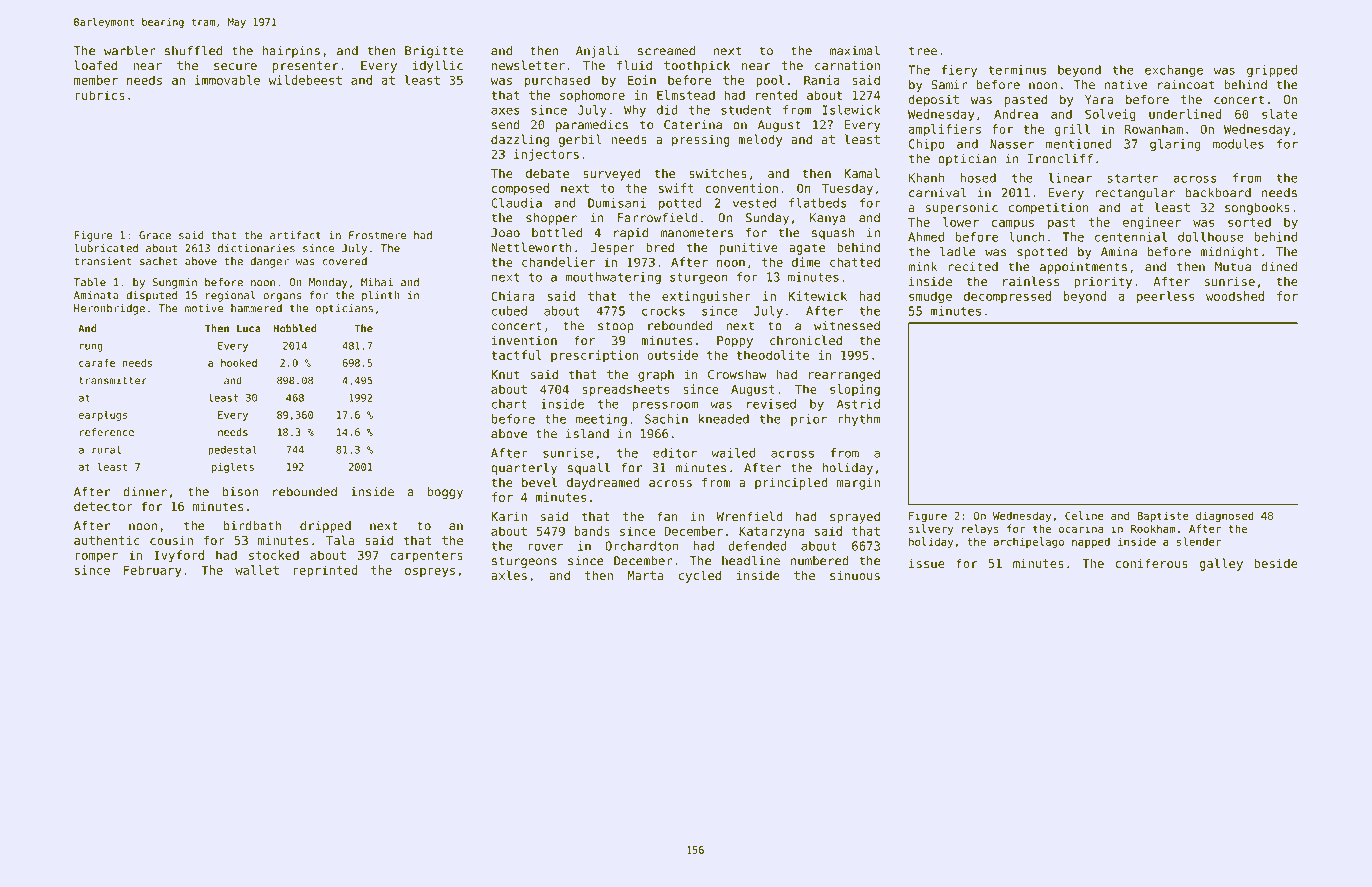 The width and height of the image is (1372, 887). What do you see at coordinates (305, 80) in the image?
I see `wildebeest` at bounding box center [305, 80].
